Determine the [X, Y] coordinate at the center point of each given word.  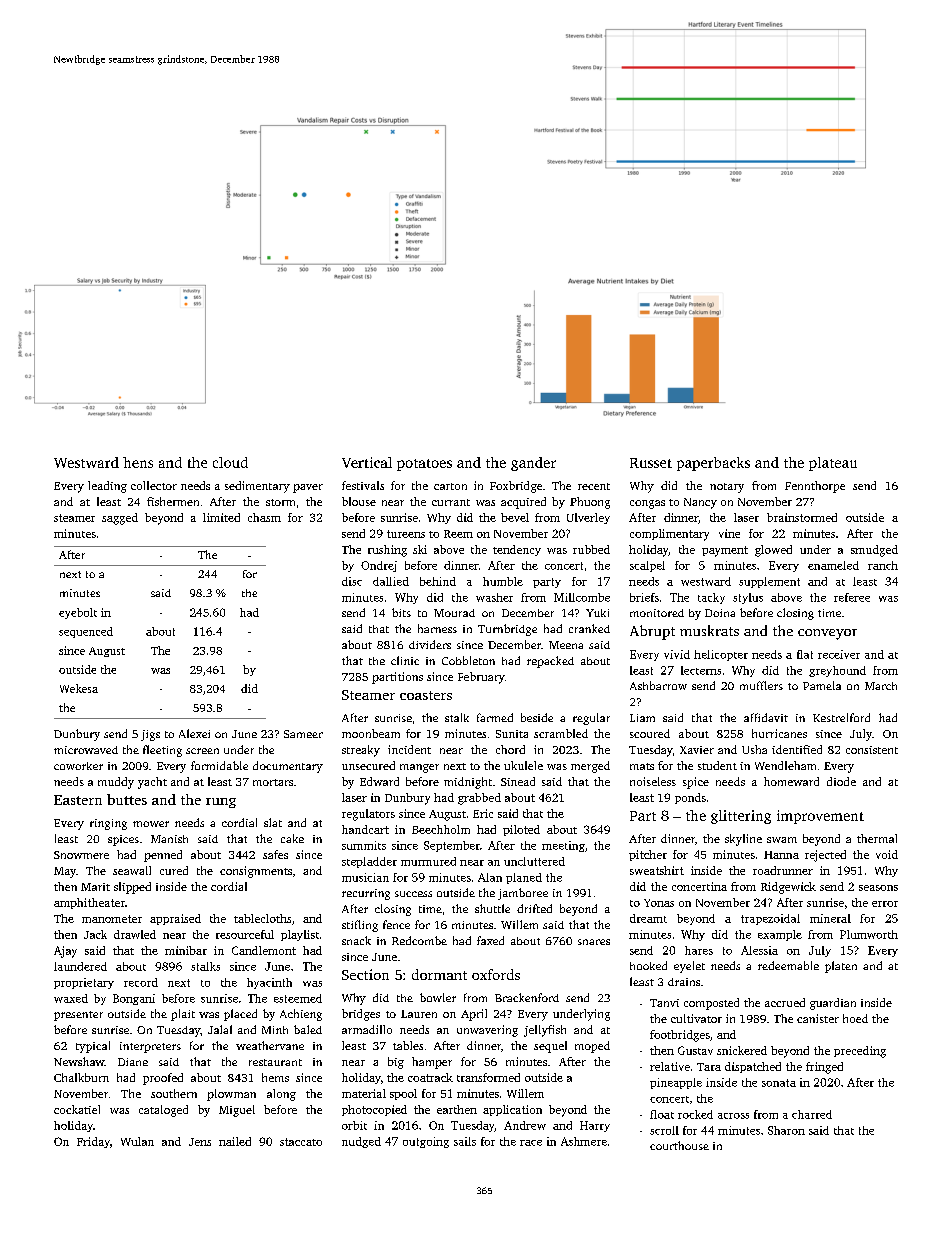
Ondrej [379, 566]
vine [729, 533]
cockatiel [77, 1109]
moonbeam [371, 733]
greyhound [837, 671]
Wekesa [79, 688]
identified [797, 749]
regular [591, 719]
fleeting [162, 751]
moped [592, 1047]
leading [107, 487]
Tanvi [664, 1003]
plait [183, 1015]
